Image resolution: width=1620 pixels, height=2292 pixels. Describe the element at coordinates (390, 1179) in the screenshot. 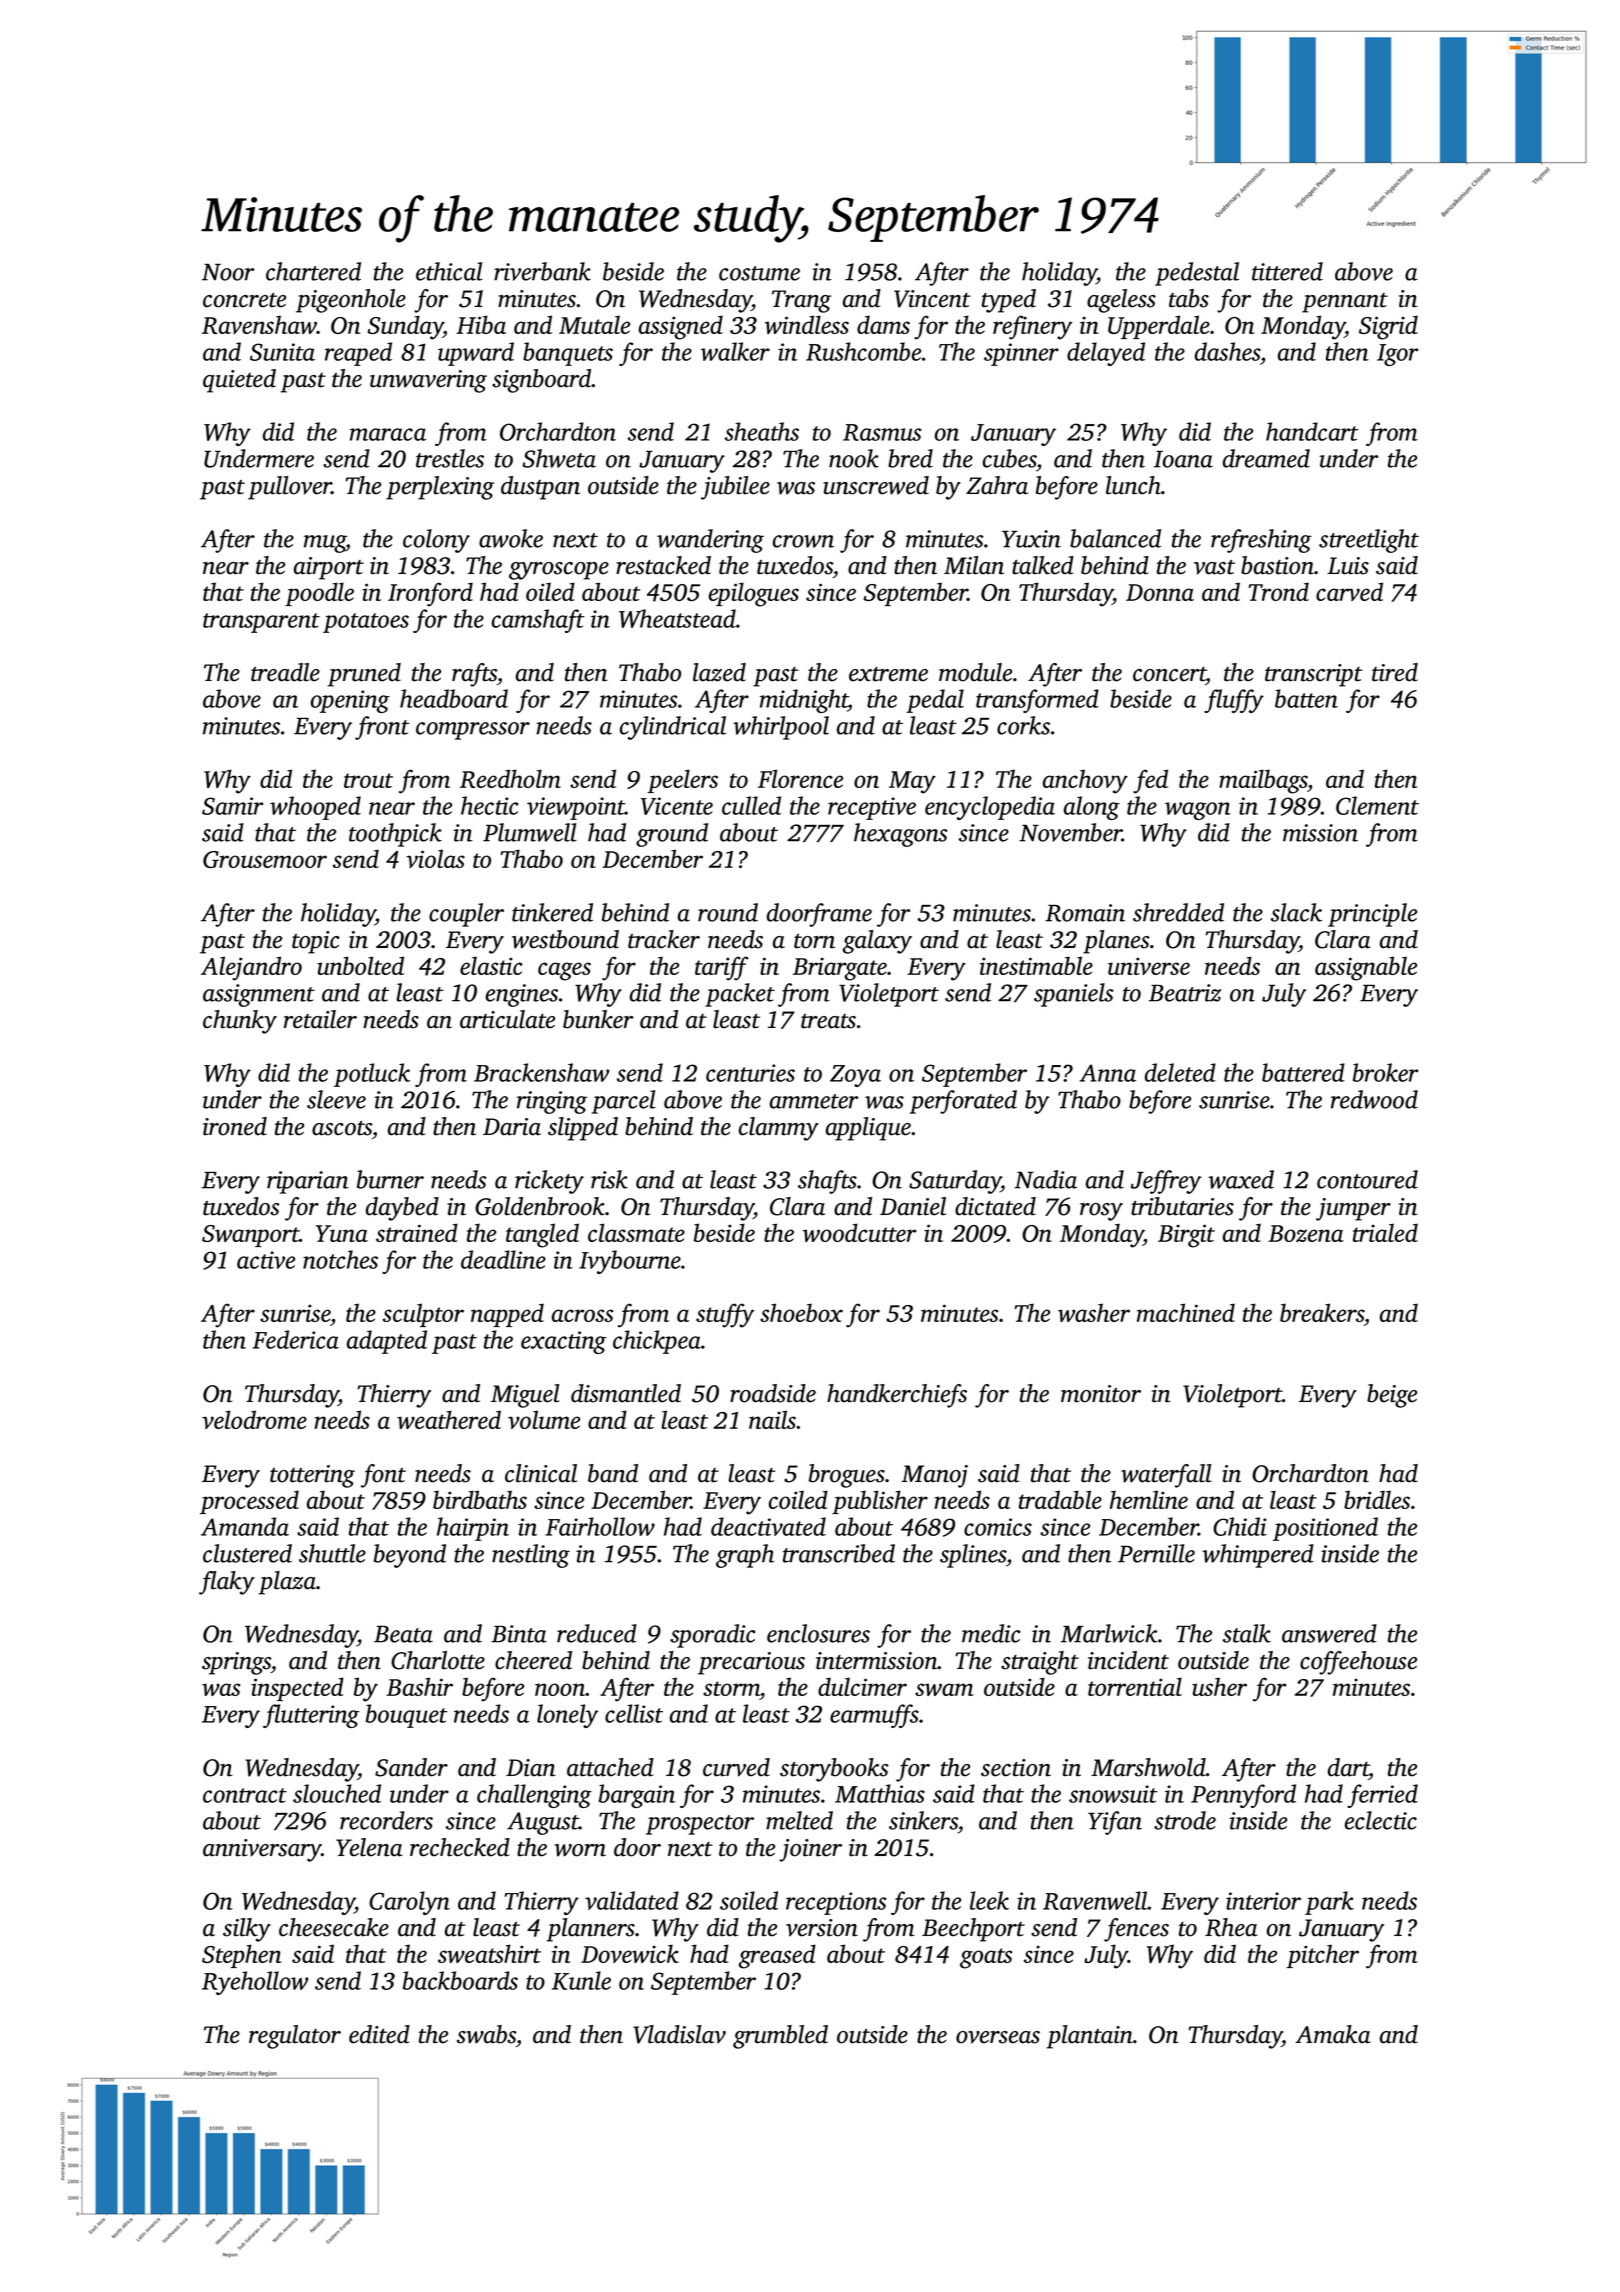

I see `burner` at that location.
